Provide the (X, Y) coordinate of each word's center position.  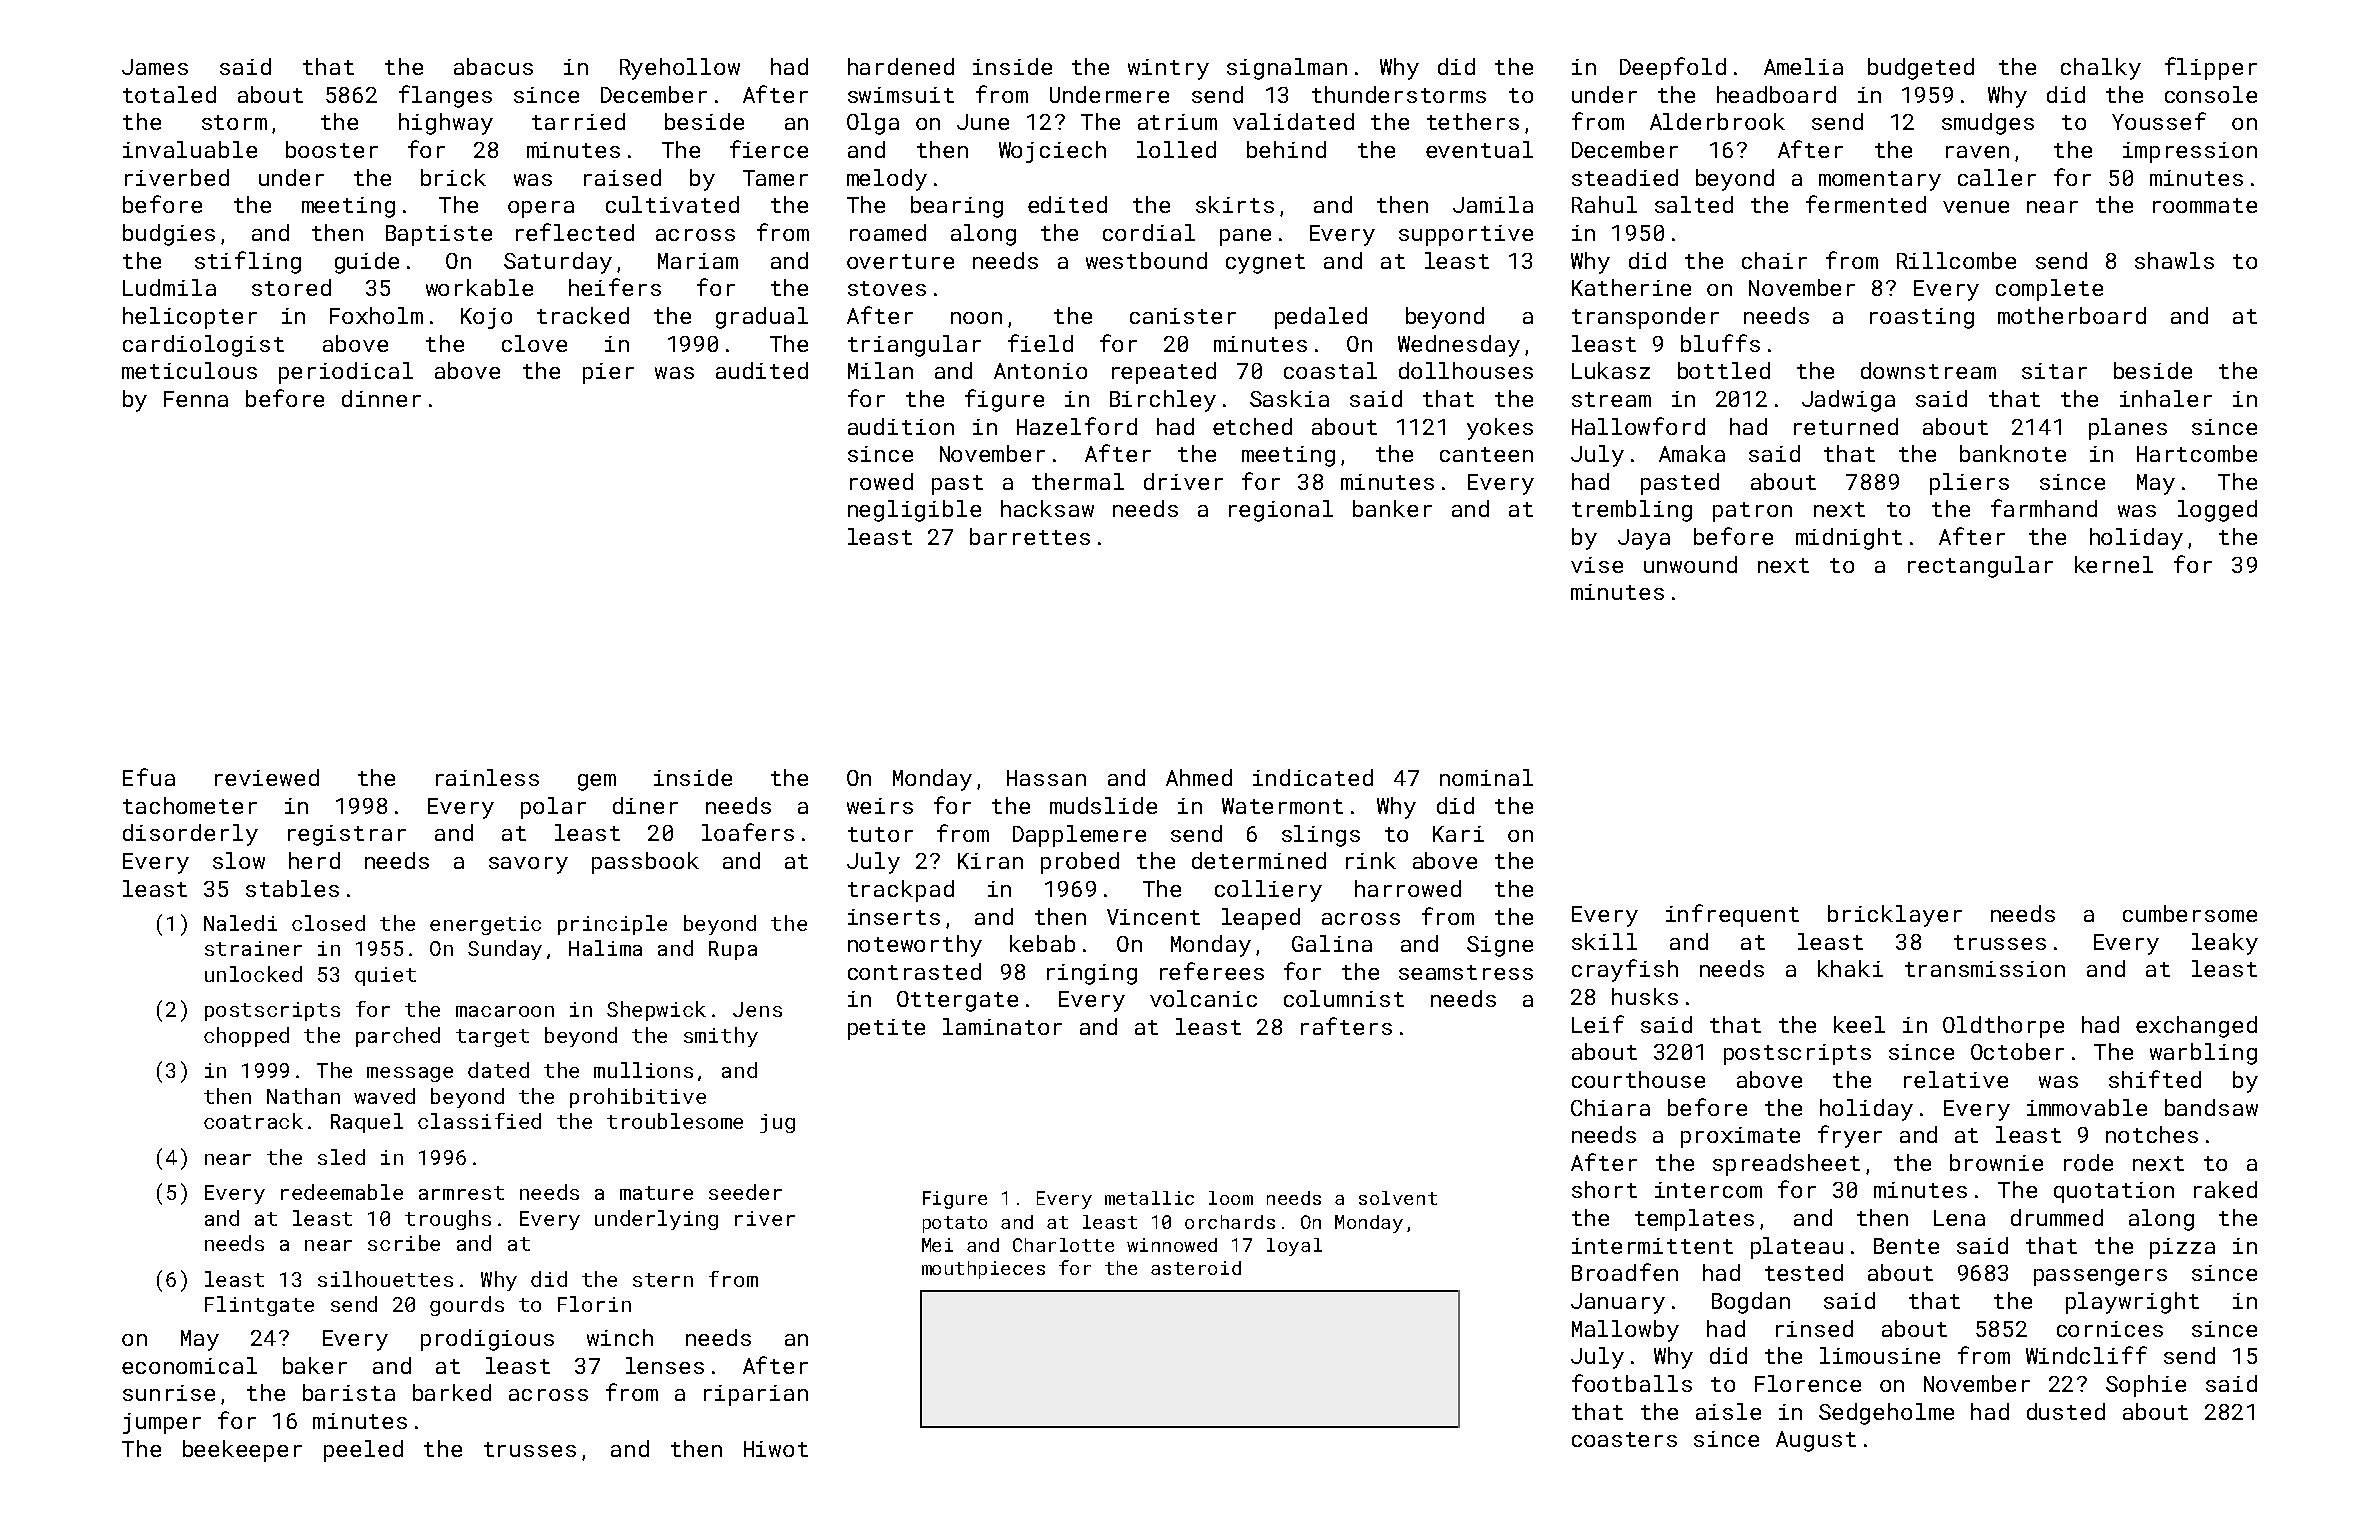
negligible (914, 511)
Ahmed (1199, 777)
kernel (2114, 564)
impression (2190, 152)
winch (620, 1337)
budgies (169, 235)
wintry (1168, 69)
